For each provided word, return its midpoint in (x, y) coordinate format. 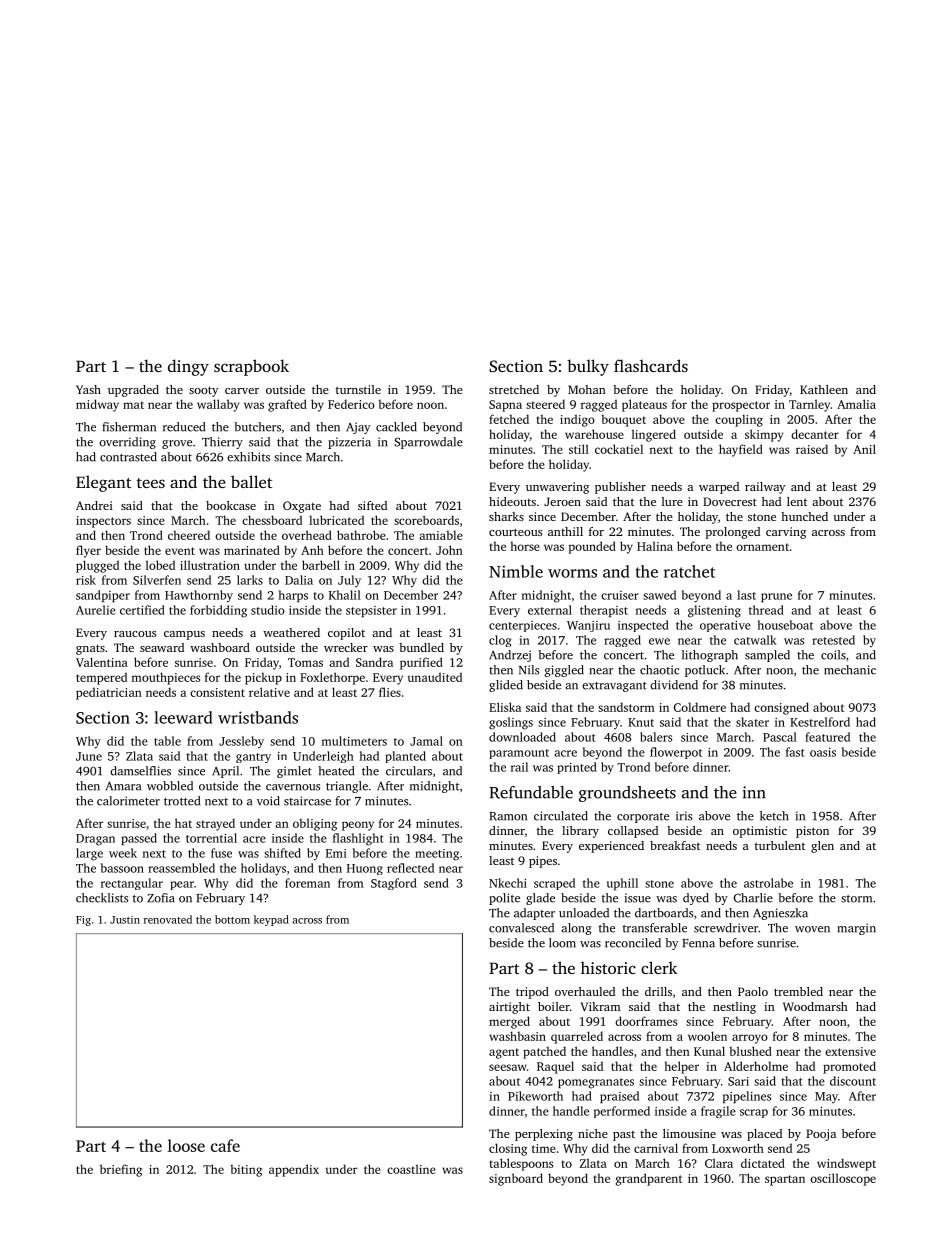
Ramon (508, 816)
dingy (188, 367)
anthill (565, 531)
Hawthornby (199, 596)
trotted (182, 801)
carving (786, 533)
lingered (654, 435)
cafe (225, 1145)
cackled (396, 427)
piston (812, 832)
